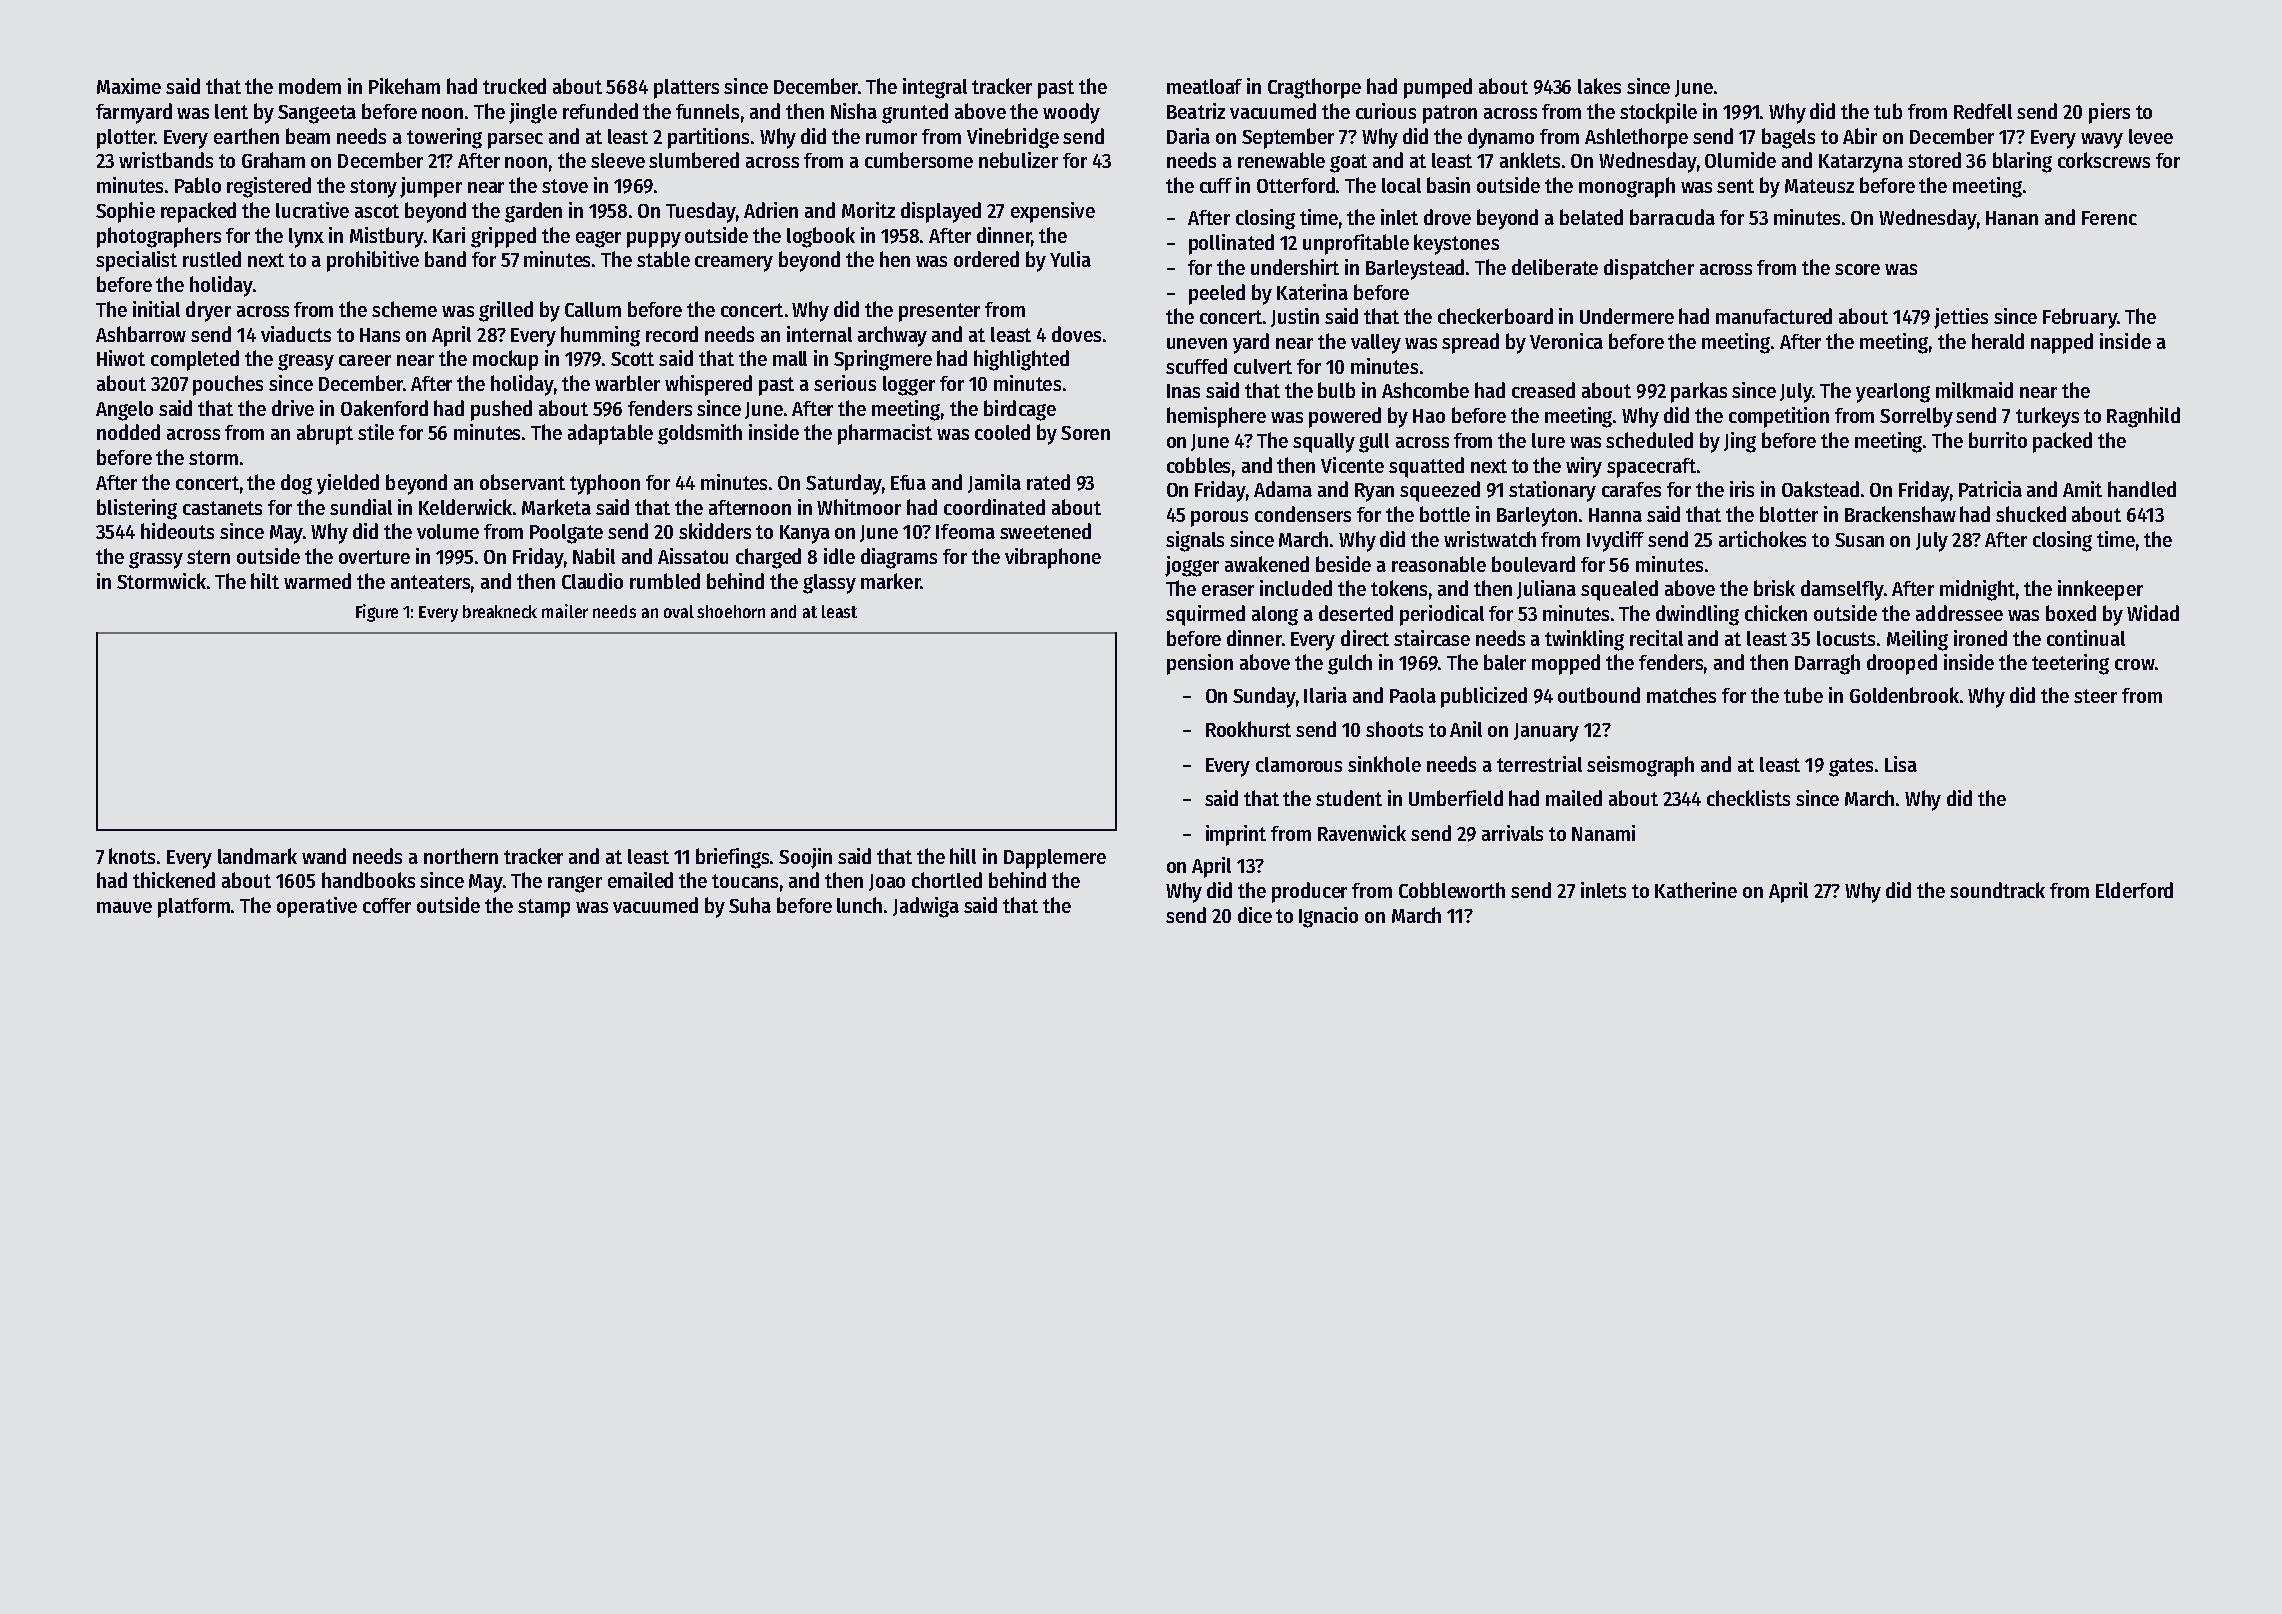  What do you see at coordinates (1085, 433) in the screenshot?
I see `Soren` at bounding box center [1085, 433].
